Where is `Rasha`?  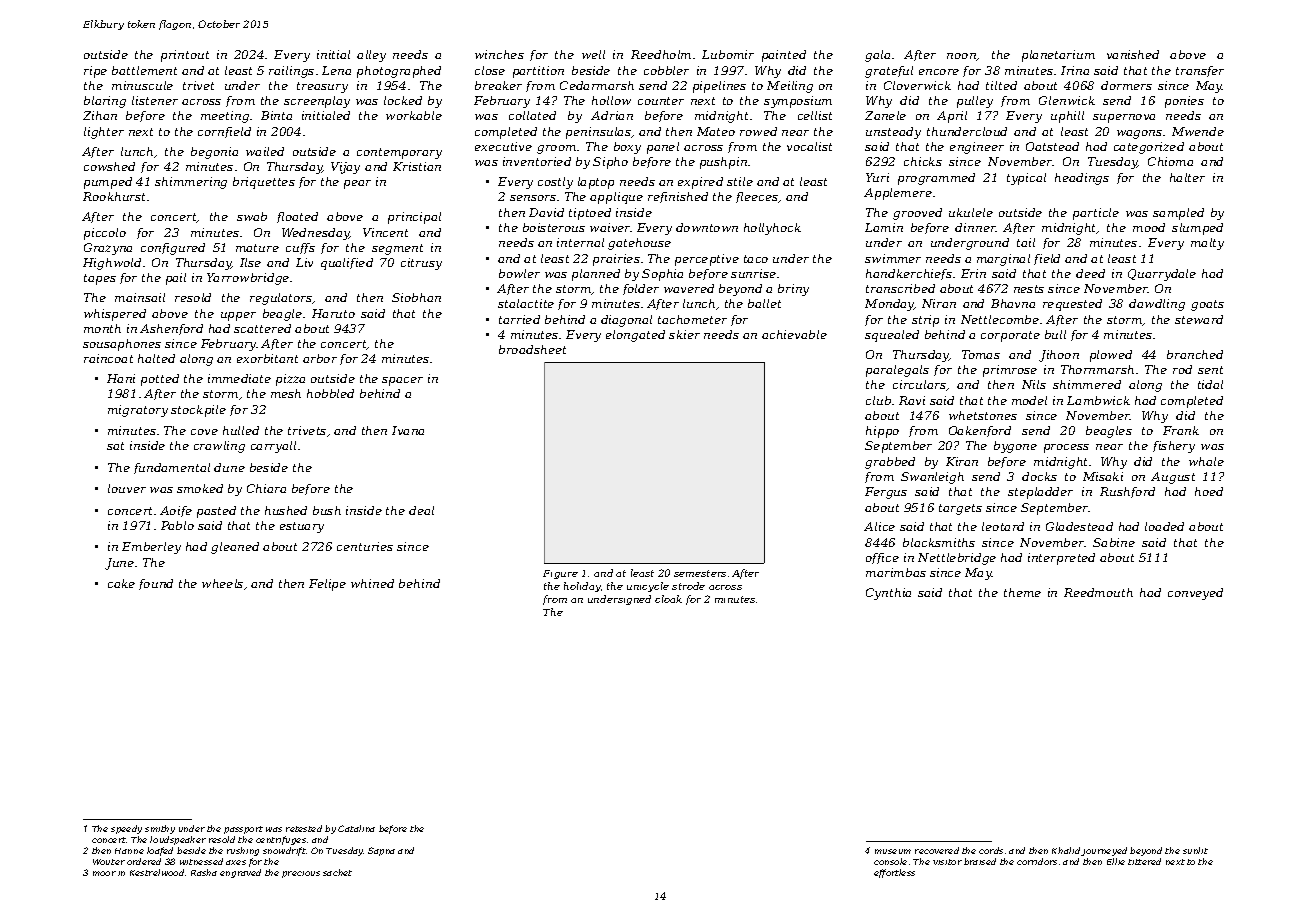
Rasha is located at coordinates (204, 872).
